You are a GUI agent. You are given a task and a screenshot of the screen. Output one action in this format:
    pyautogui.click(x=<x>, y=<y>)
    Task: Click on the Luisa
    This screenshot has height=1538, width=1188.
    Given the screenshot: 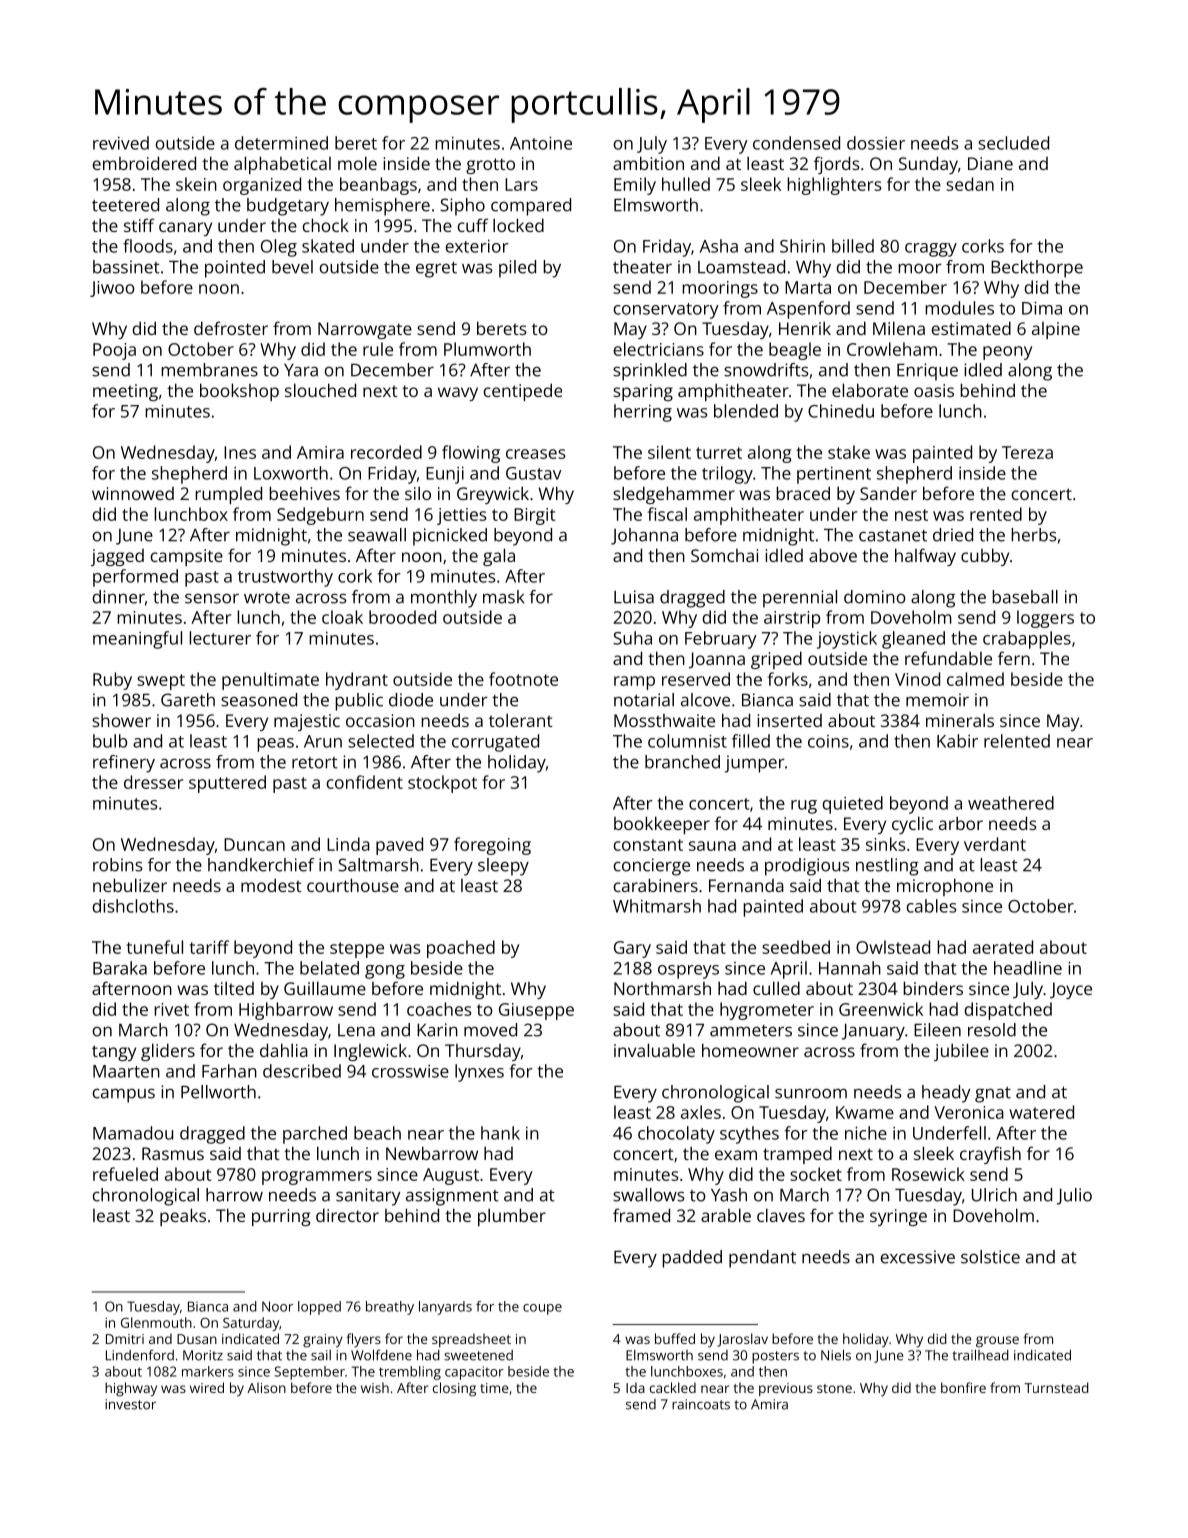 What is the action you would take?
    pyautogui.click(x=634, y=597)
